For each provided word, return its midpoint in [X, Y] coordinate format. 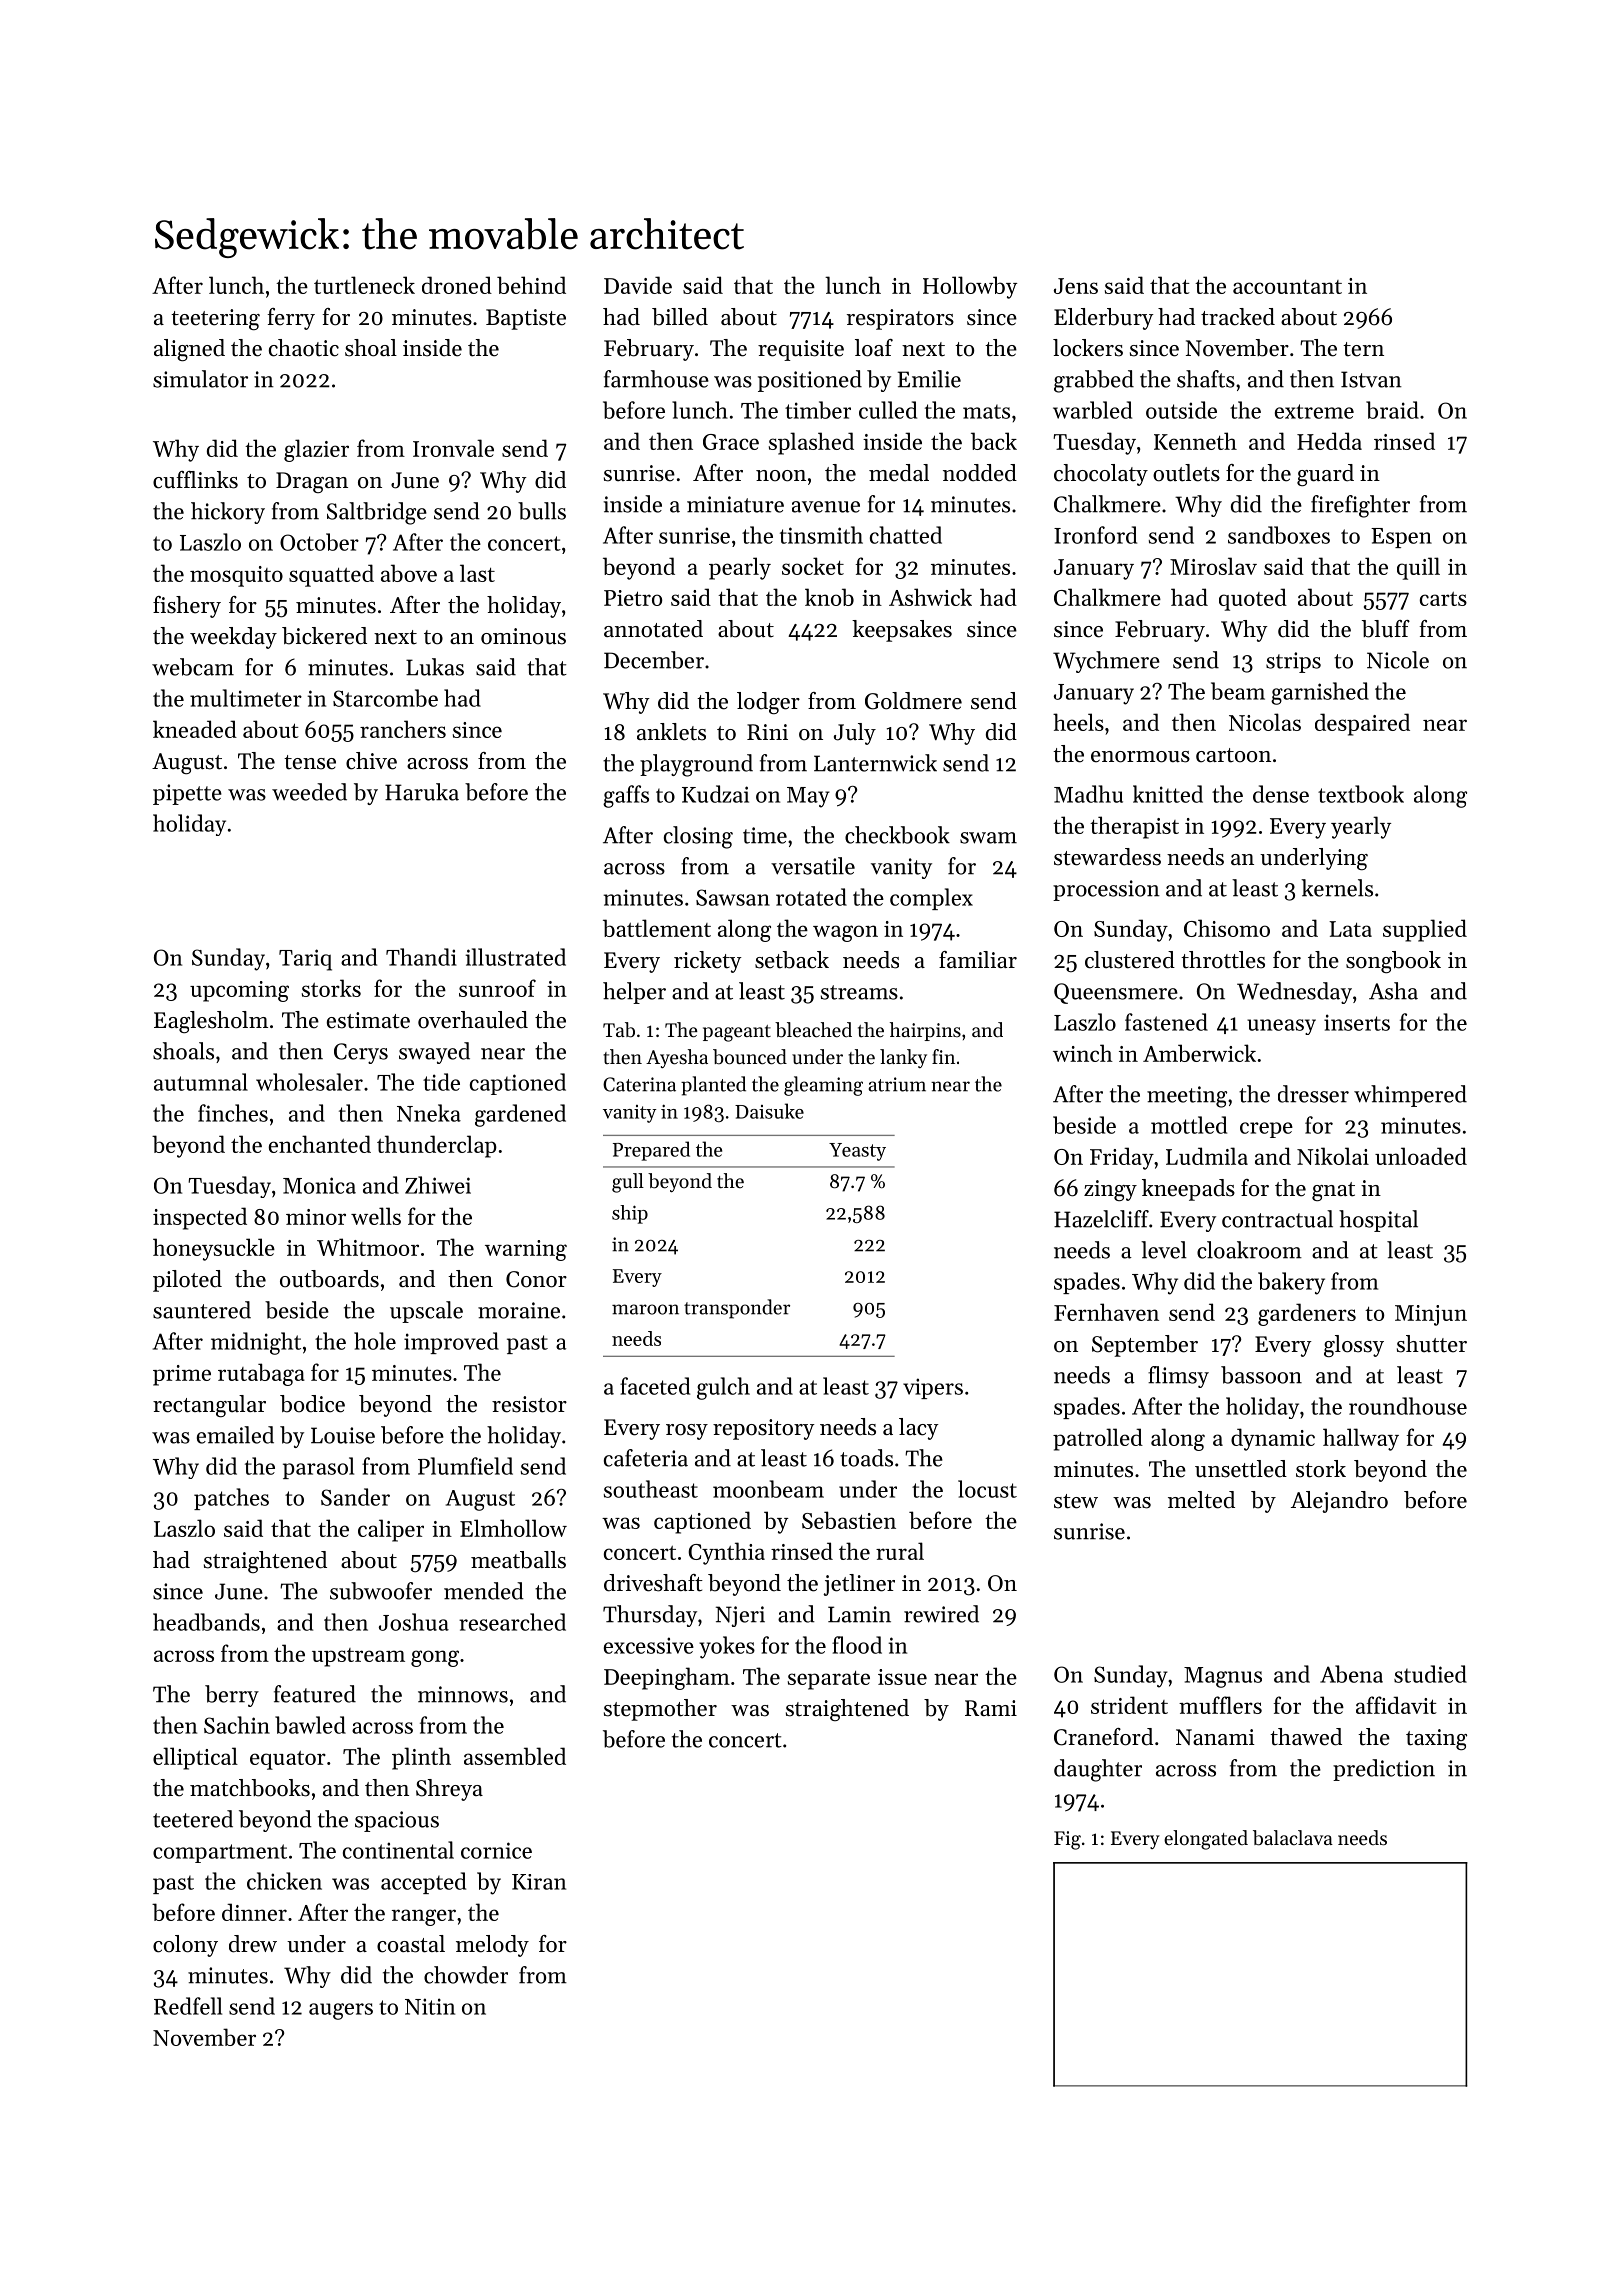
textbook [1361, 794]
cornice [496, 1850]
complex [931, 899]
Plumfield [465, 1466]
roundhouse [1408, 1406]
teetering [215, 319]
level [1164, 1250]
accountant [1287, 287]
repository [764, 1429]
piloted [187, 1281]
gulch [723, 1388]
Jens [1076, 286]
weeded [309, 792]
